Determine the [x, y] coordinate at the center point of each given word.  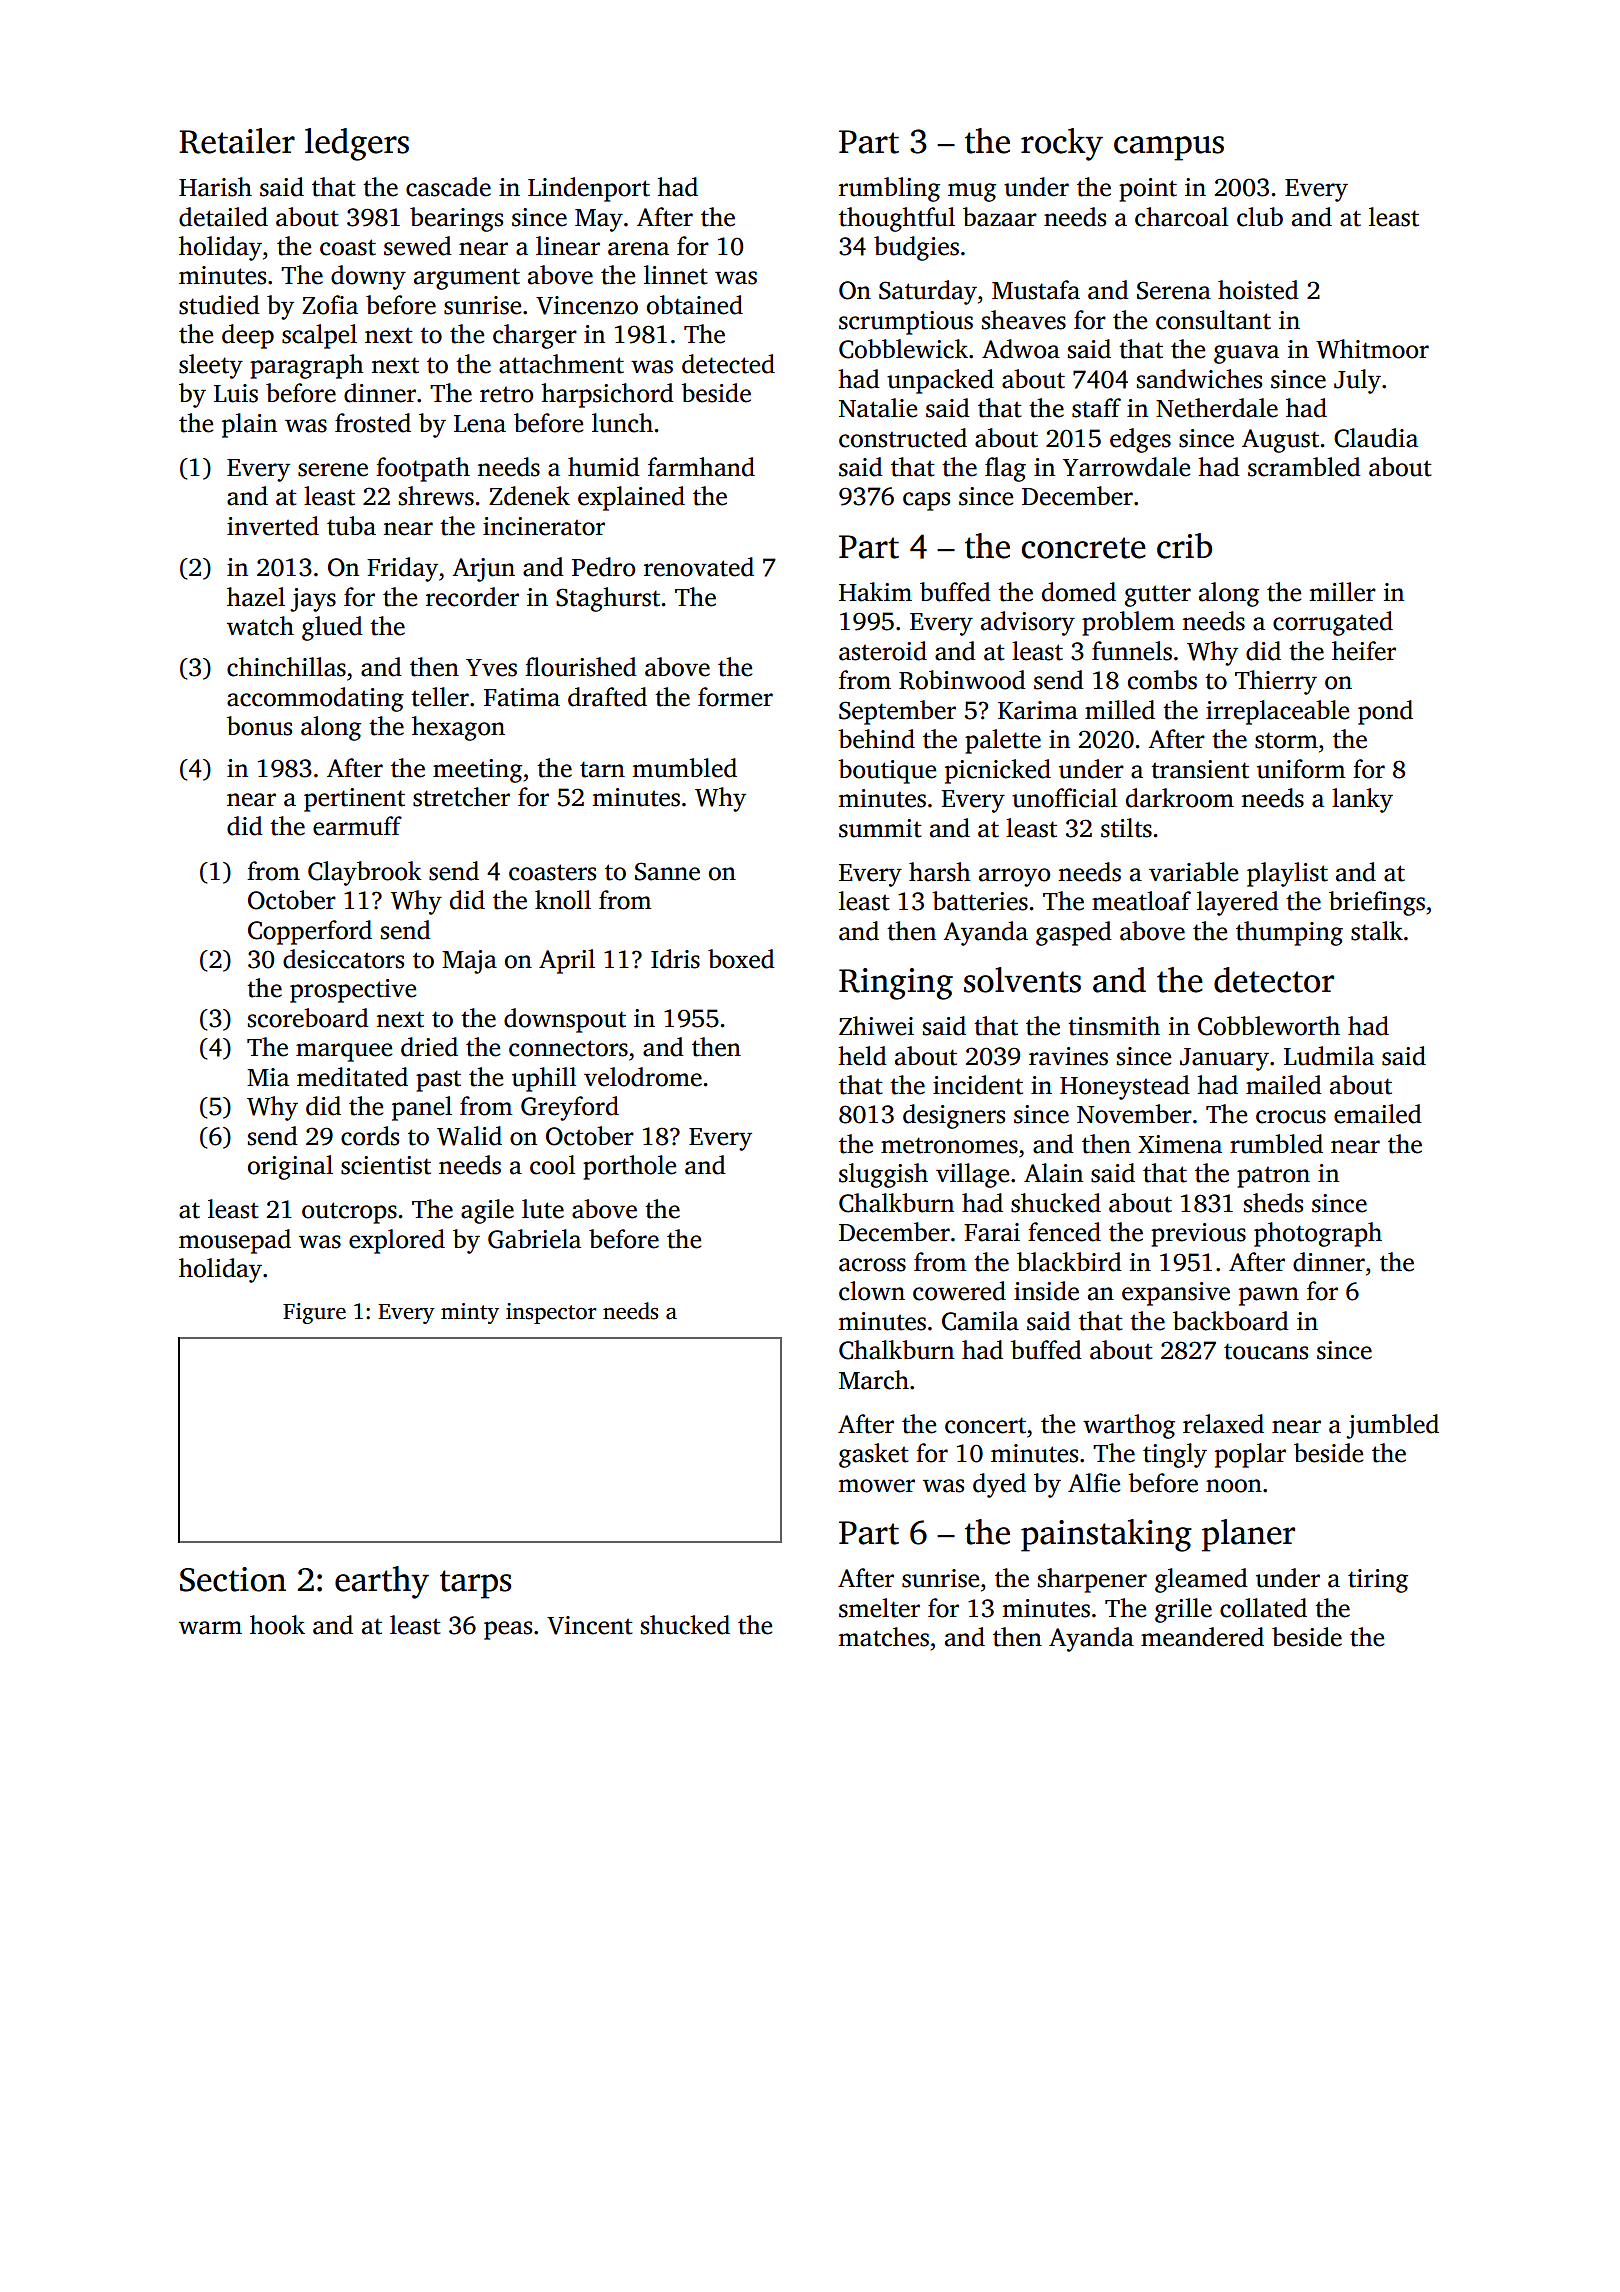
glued [332, 628]
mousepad [235, 1241]
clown [872, 1291]
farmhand [701, 467]
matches [883, 1637]
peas [508, 1630]
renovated [699, 567]
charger [535, 336]
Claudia [1376, 438]
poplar [1250, 1455]
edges [1140, 440]
